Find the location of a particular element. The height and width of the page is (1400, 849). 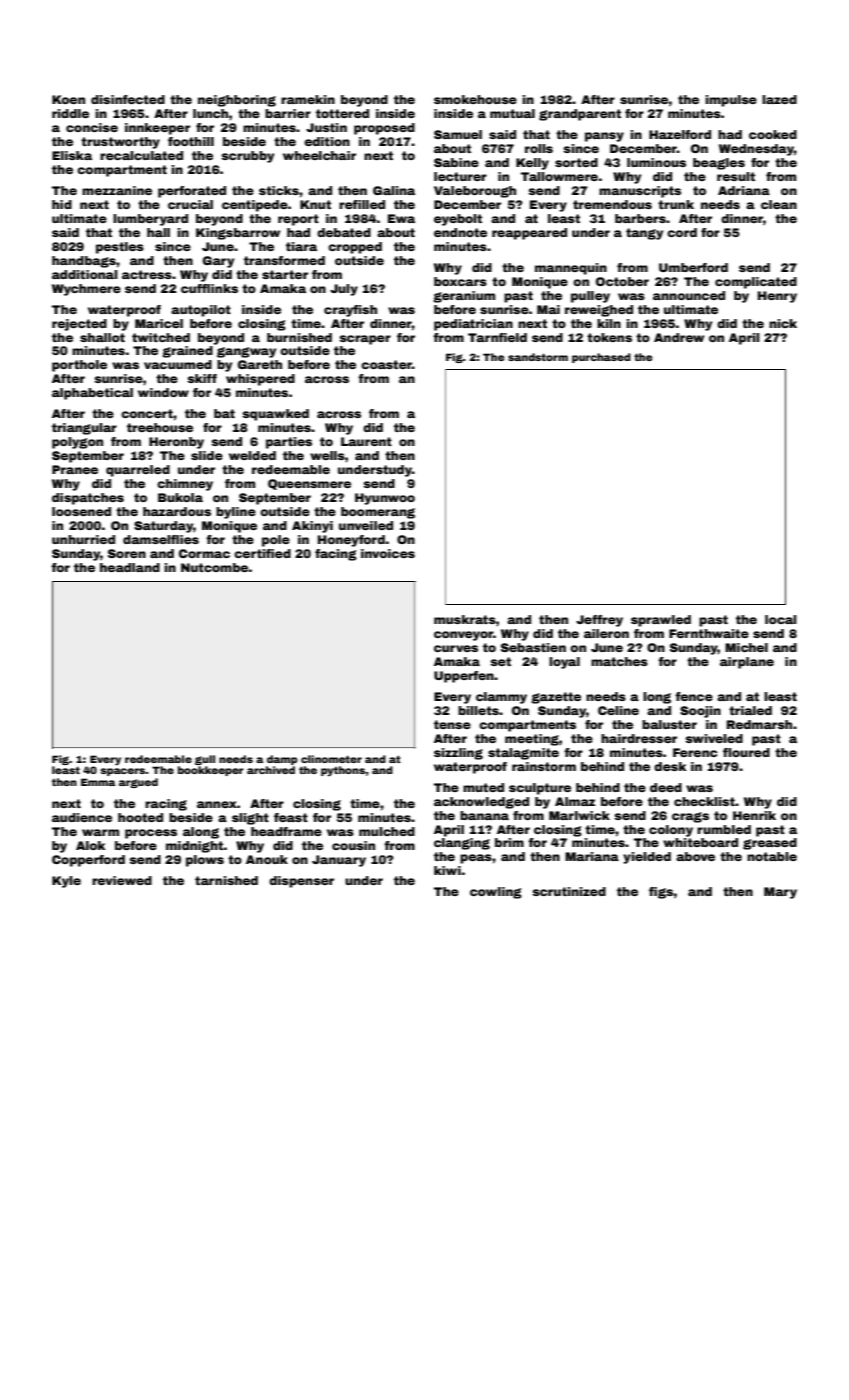

window is located at coordinates (163, 392).
